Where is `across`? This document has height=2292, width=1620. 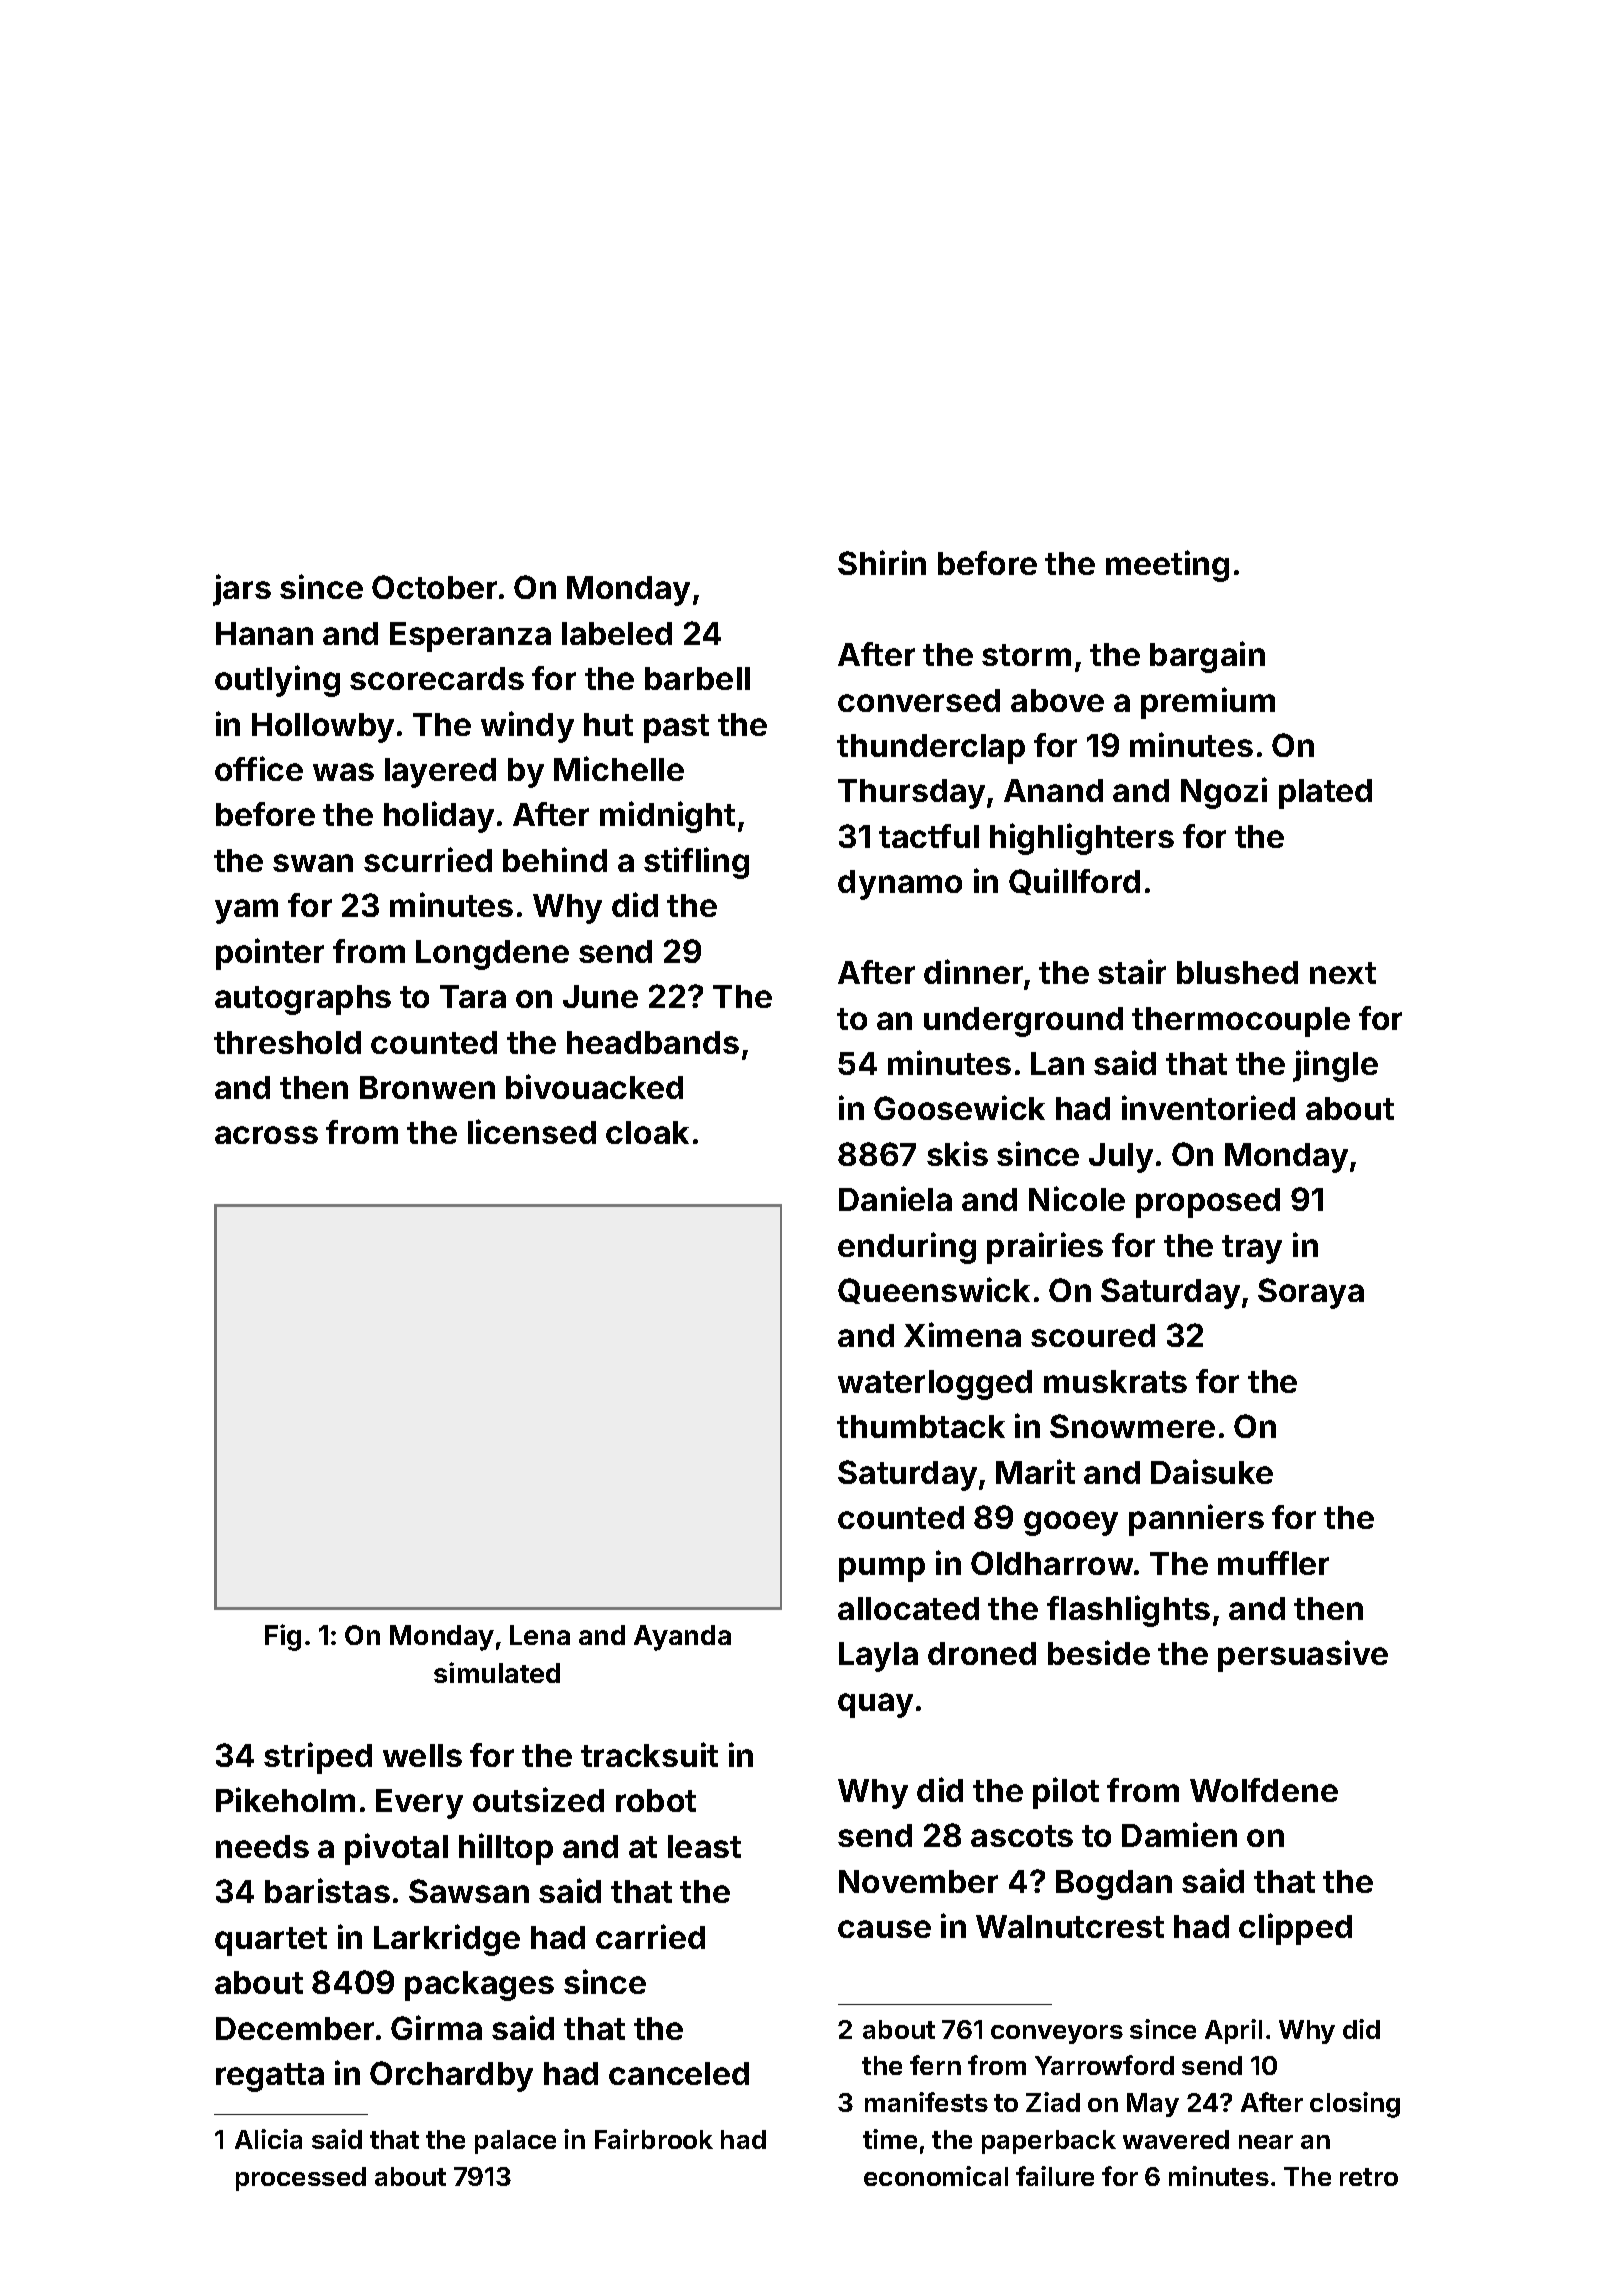
across is located at coordinates (266, 1135).
